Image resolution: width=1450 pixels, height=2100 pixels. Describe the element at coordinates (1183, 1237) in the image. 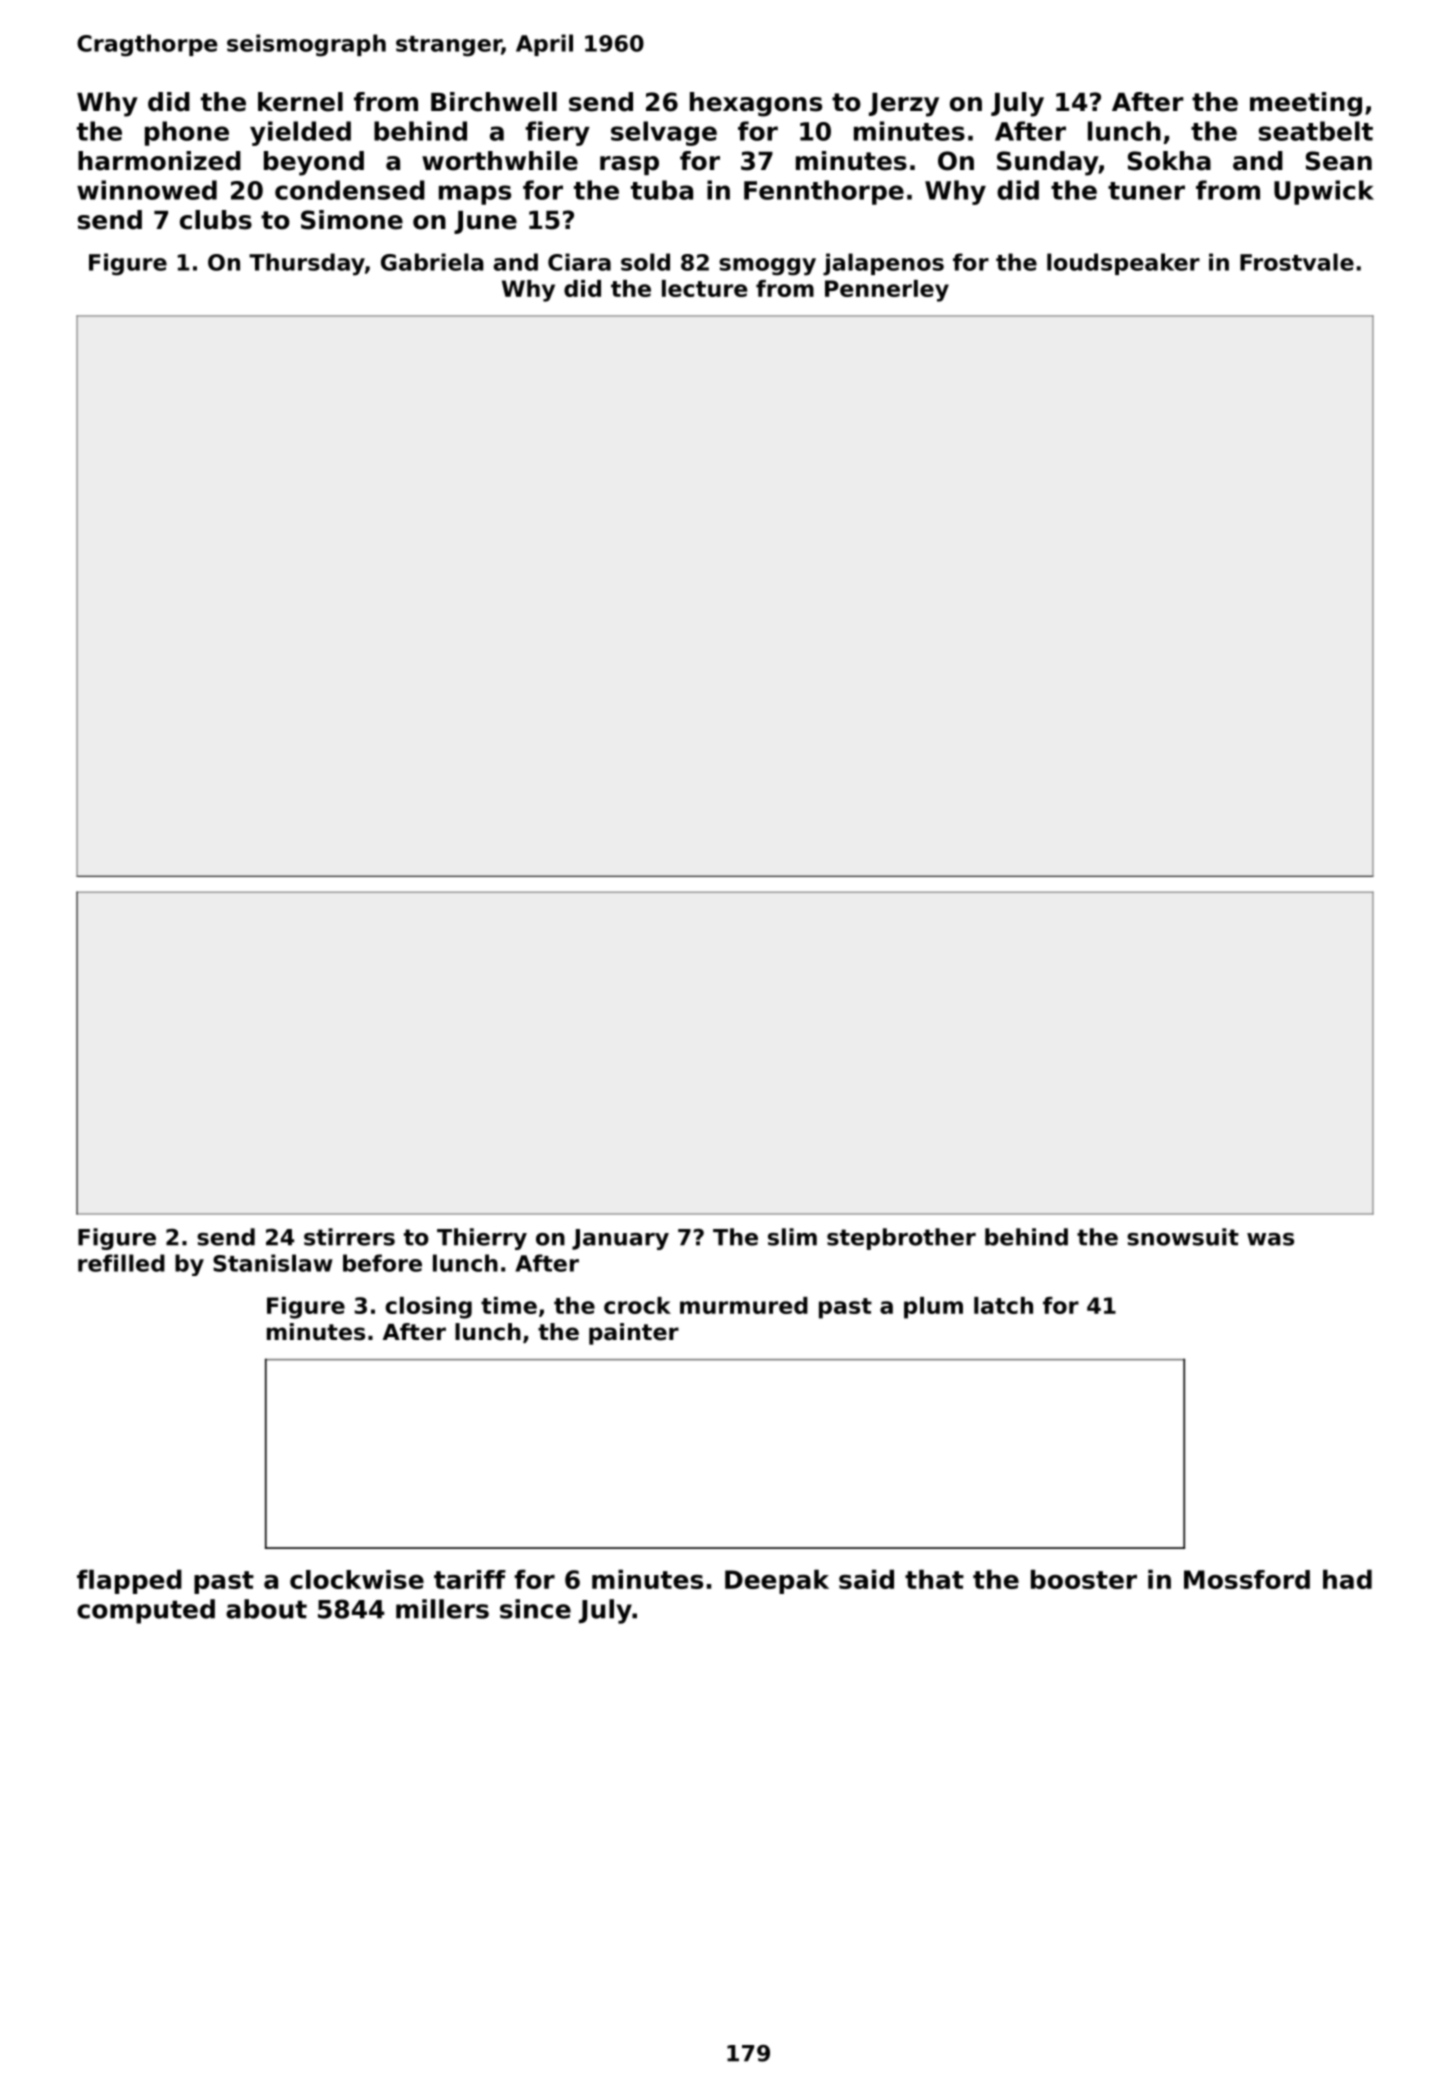

I see `snowsuit` at that location.
